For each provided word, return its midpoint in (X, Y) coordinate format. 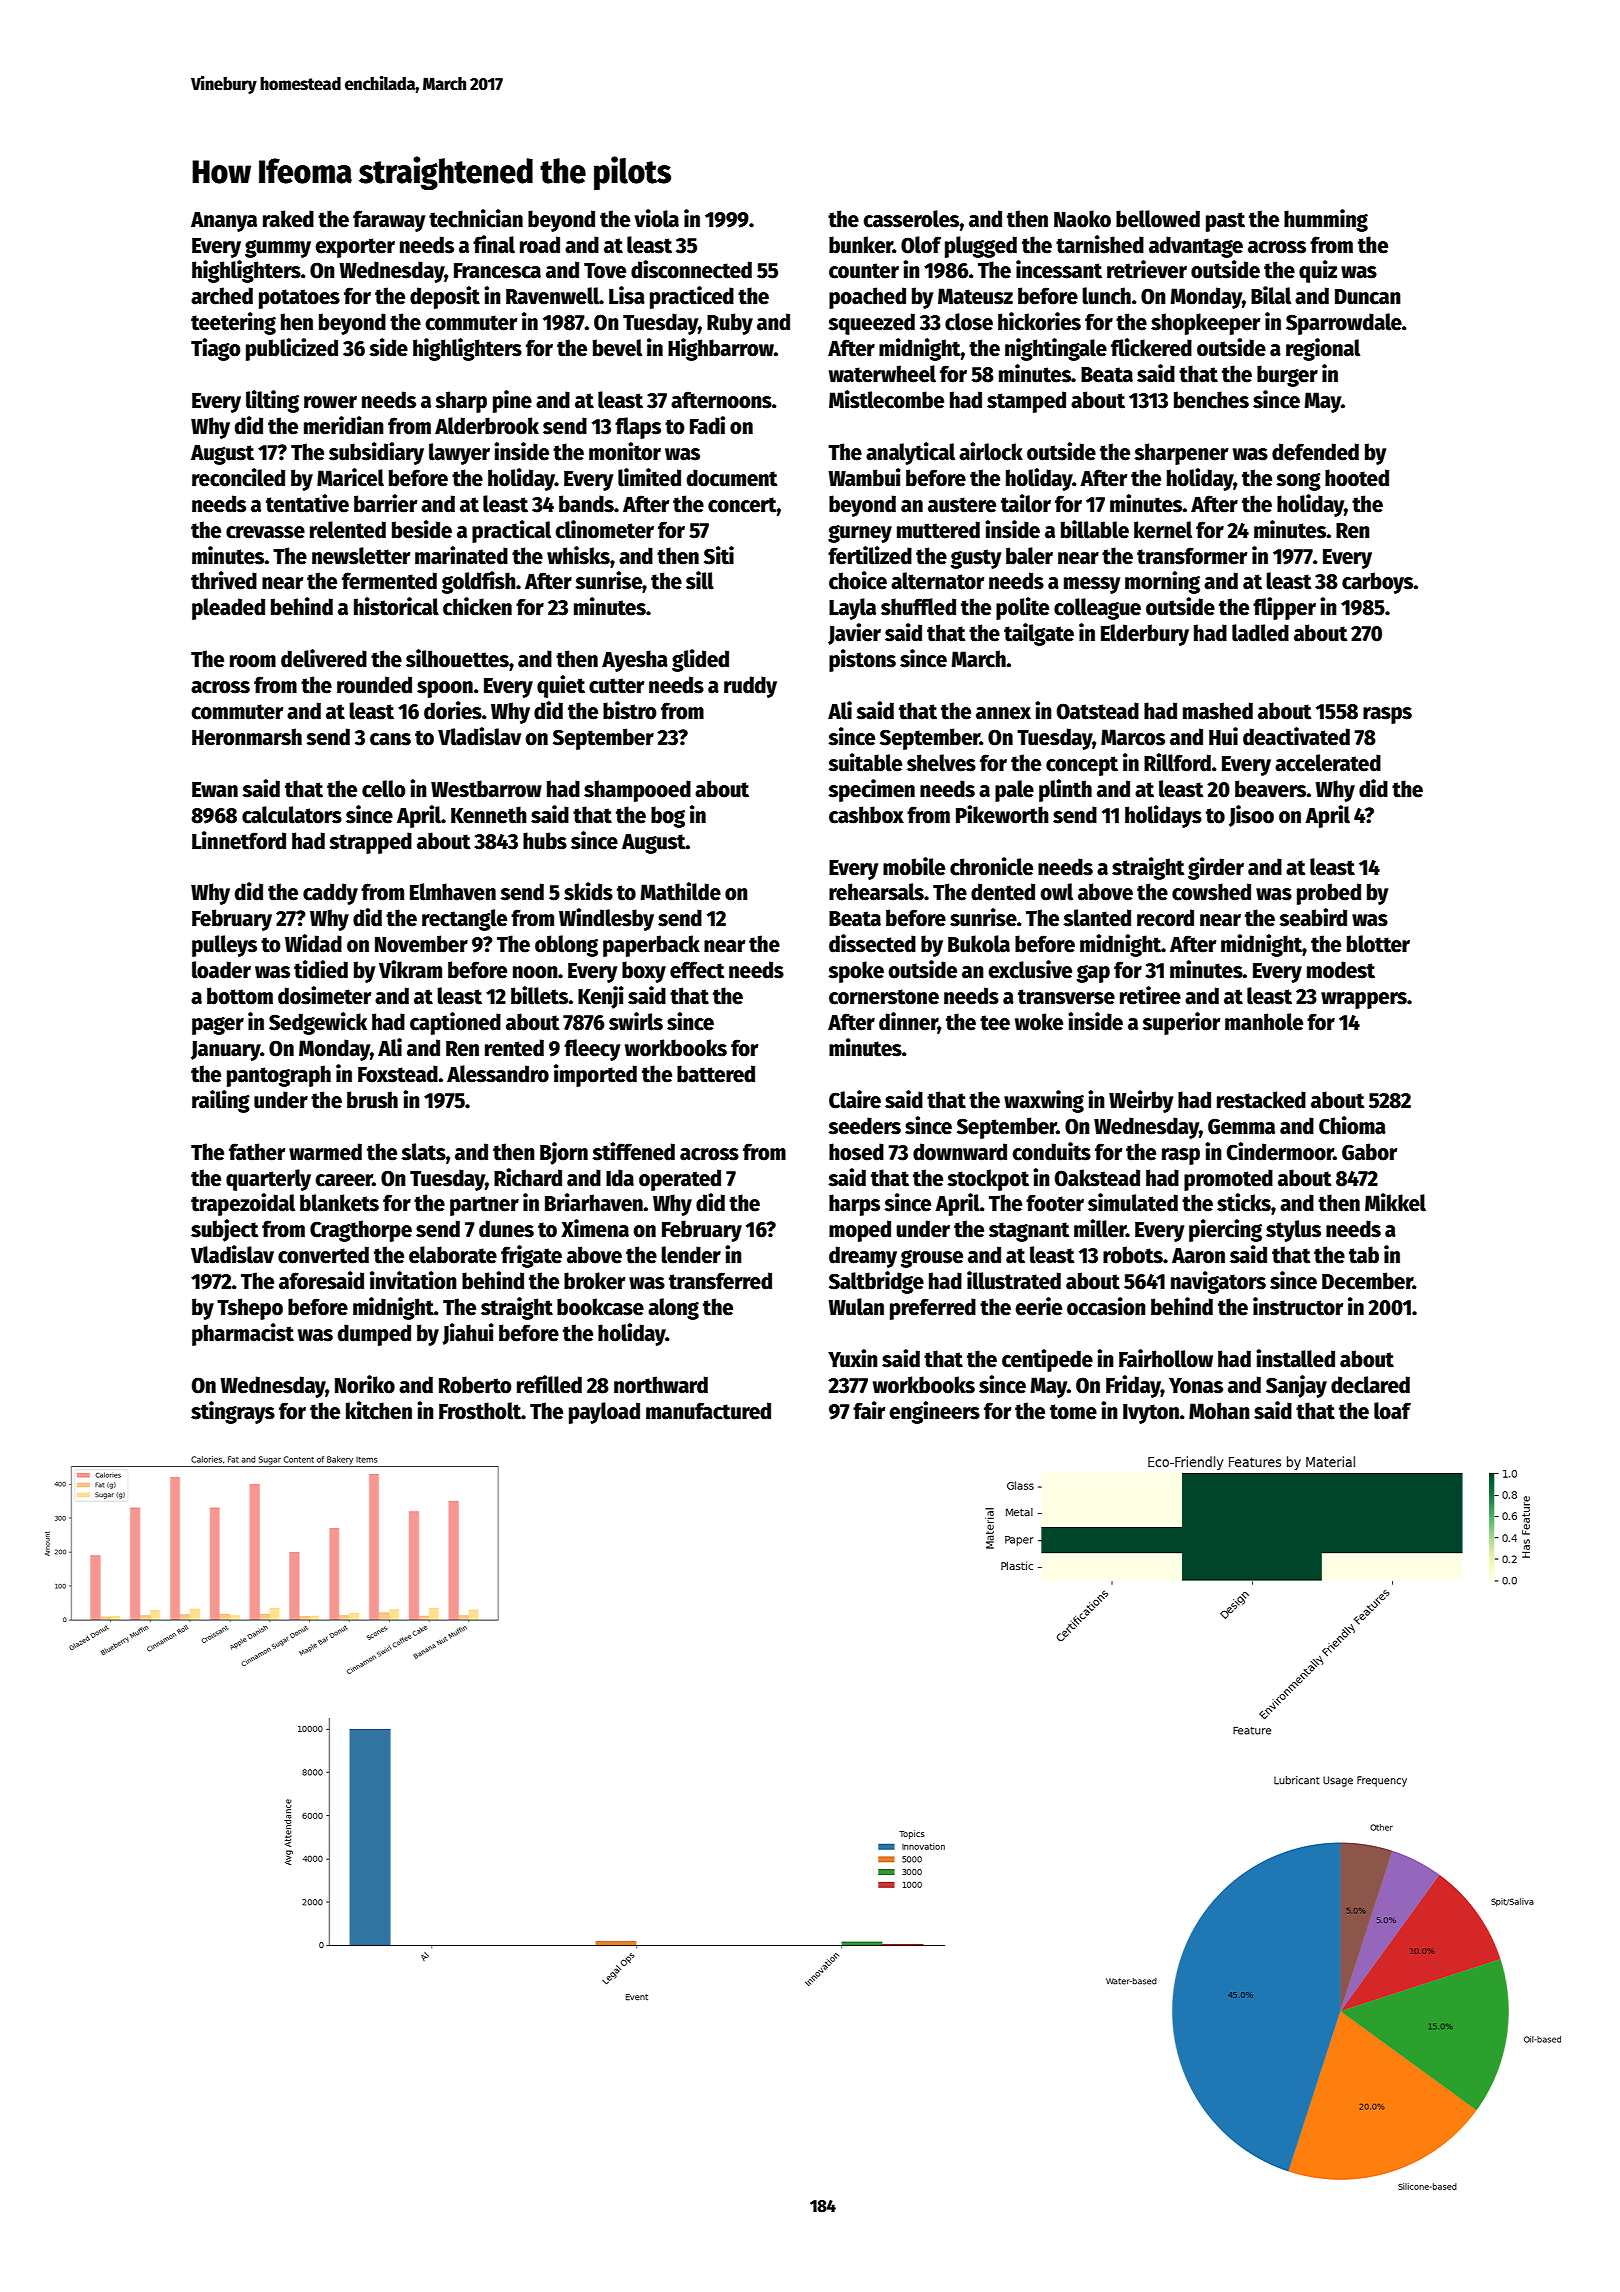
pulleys (224, 946)
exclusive (1030, 969)
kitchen (379, 1410)
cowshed (1211, 892)
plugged (981, 247)
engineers (934, 1412)
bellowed (1158, 219)
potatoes (299, 299)
